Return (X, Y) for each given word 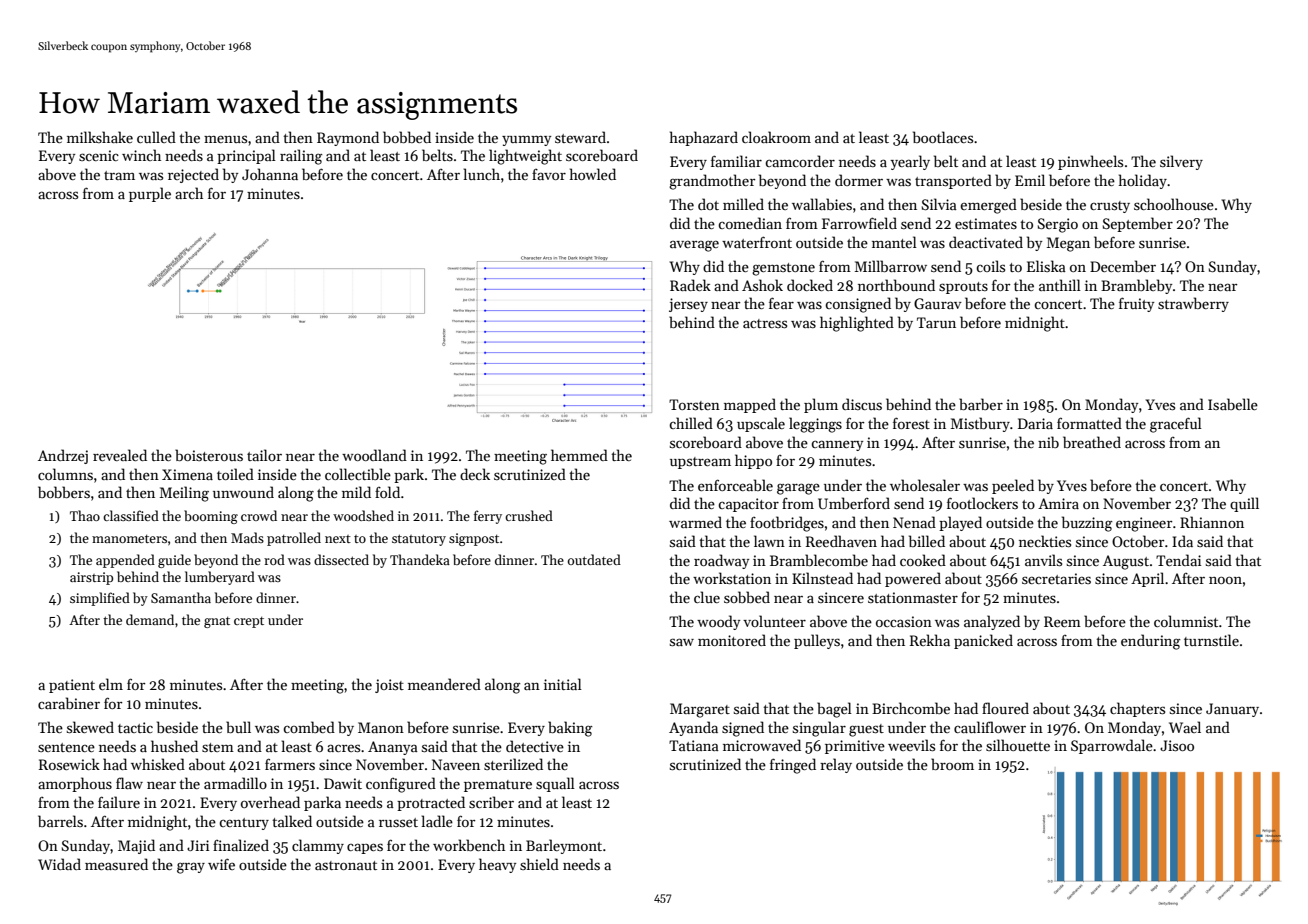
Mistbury (980, 424)
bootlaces (943, 137)
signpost (474, 539)
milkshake (100, 137)
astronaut (346, 865)
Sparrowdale (1112, 746)
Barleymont (564, 846)
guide (174, 561)
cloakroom (776, 137)
